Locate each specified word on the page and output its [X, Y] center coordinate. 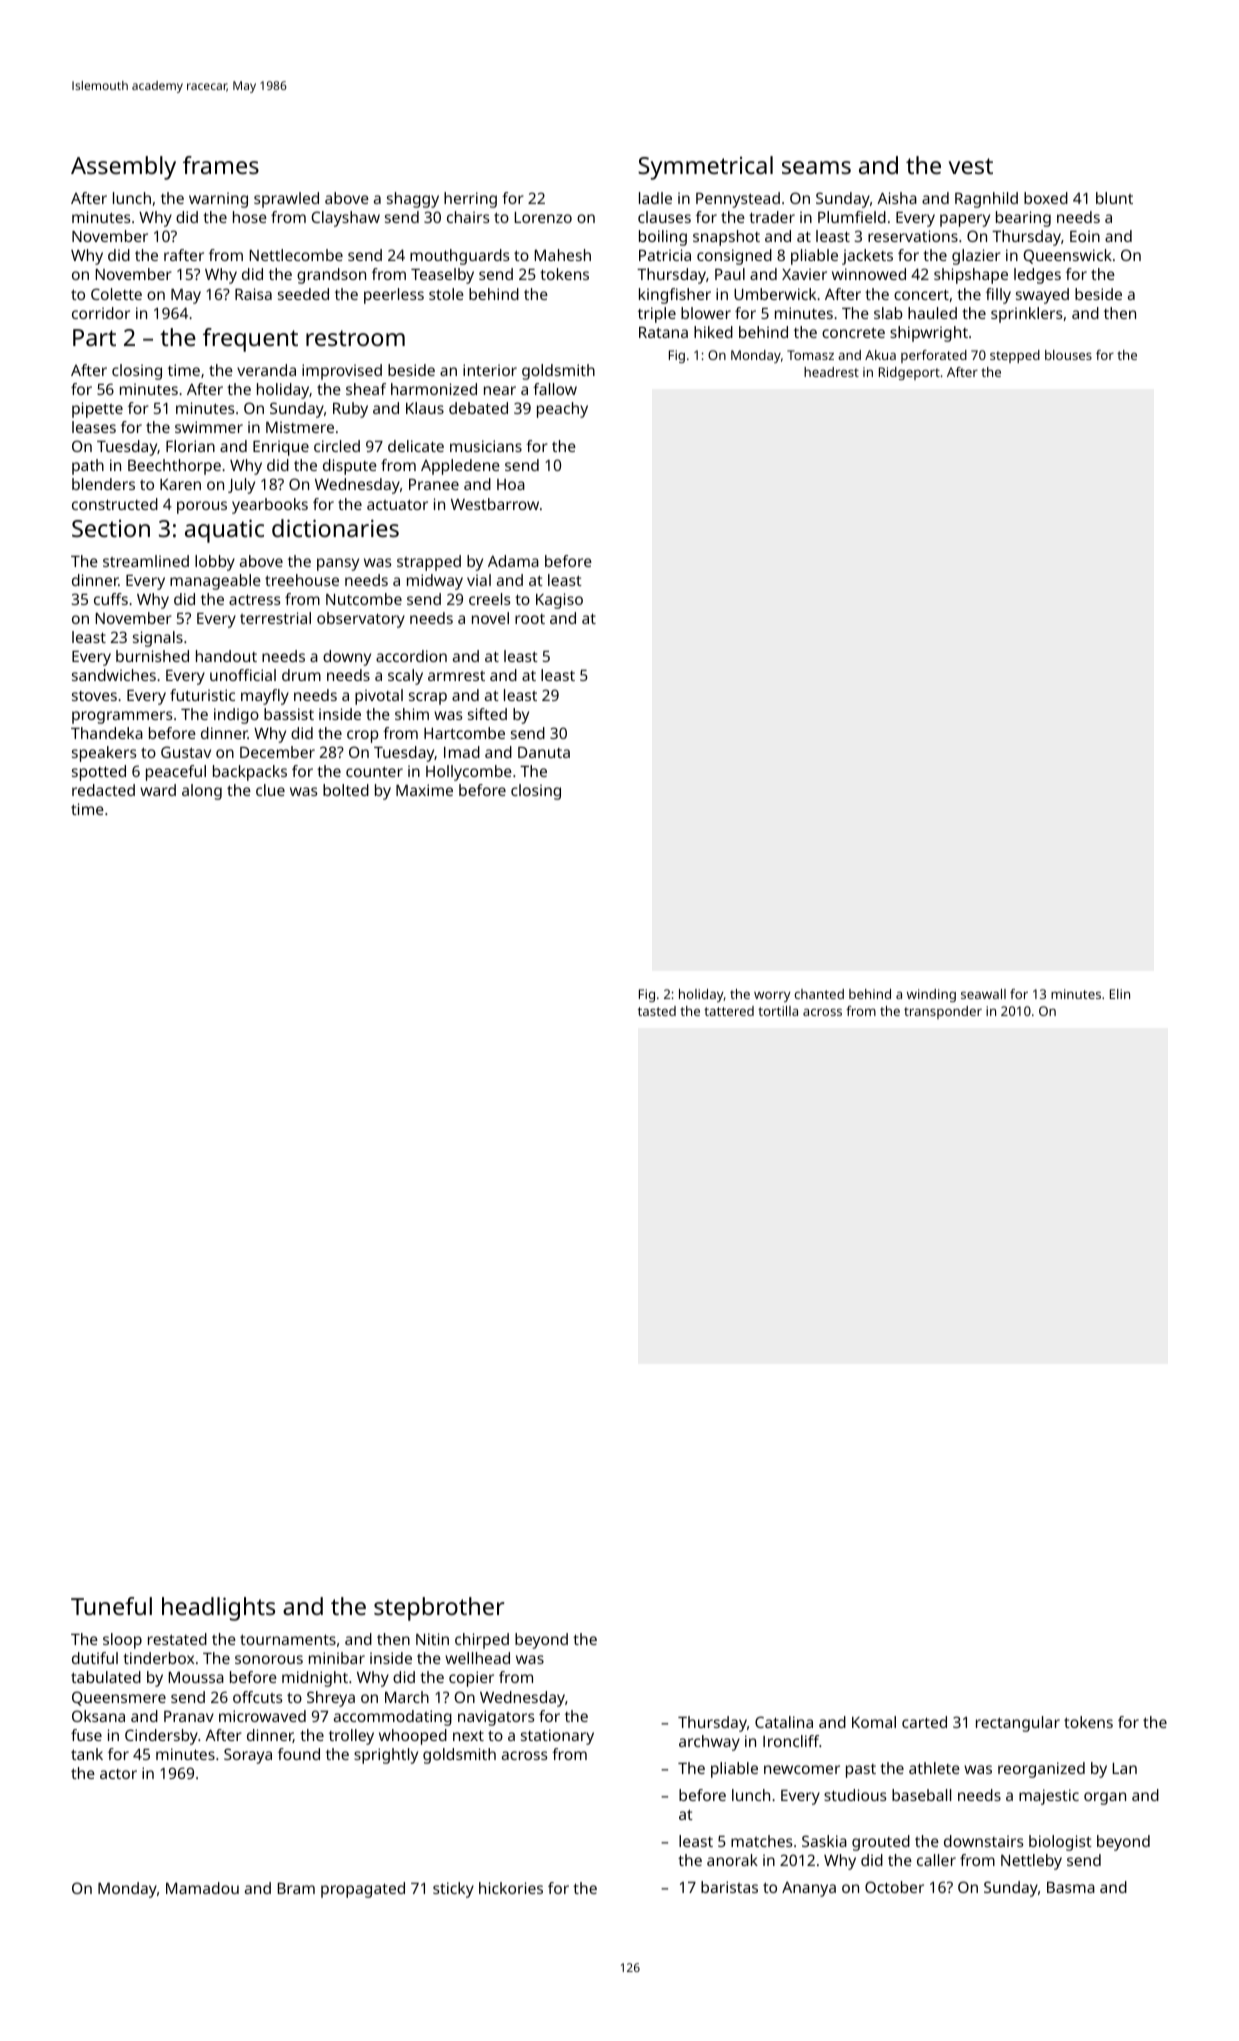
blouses [1068, 355]
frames [221, 165]
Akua [880, 355]
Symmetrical [705, 168]
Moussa [196, 1677]
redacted [103, 790]
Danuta [544, 752]
